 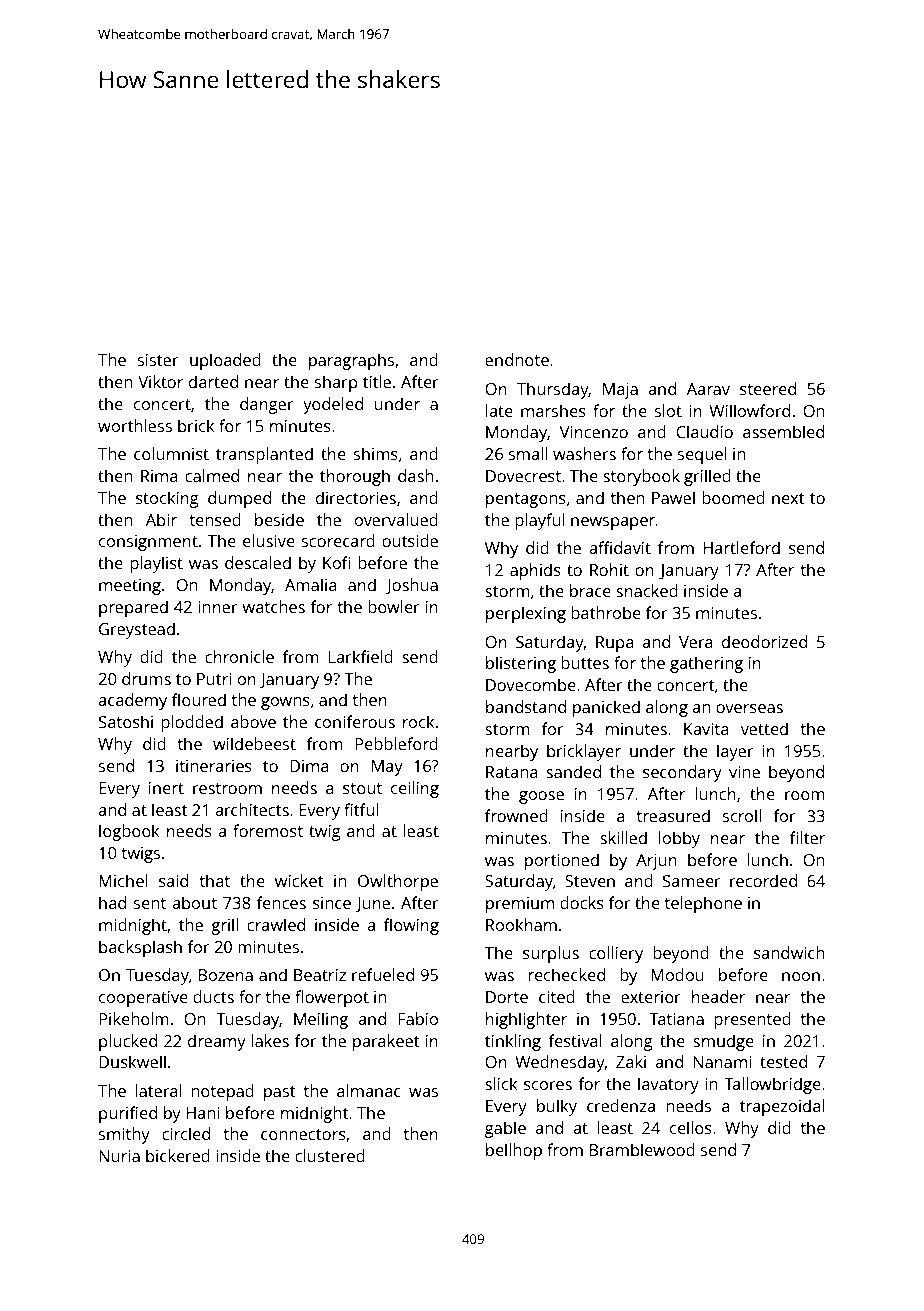 What do you see at coordinates (782, 1107) in the screenshot?
I see `trapezoidal` at bounding box center [782, 1107].
